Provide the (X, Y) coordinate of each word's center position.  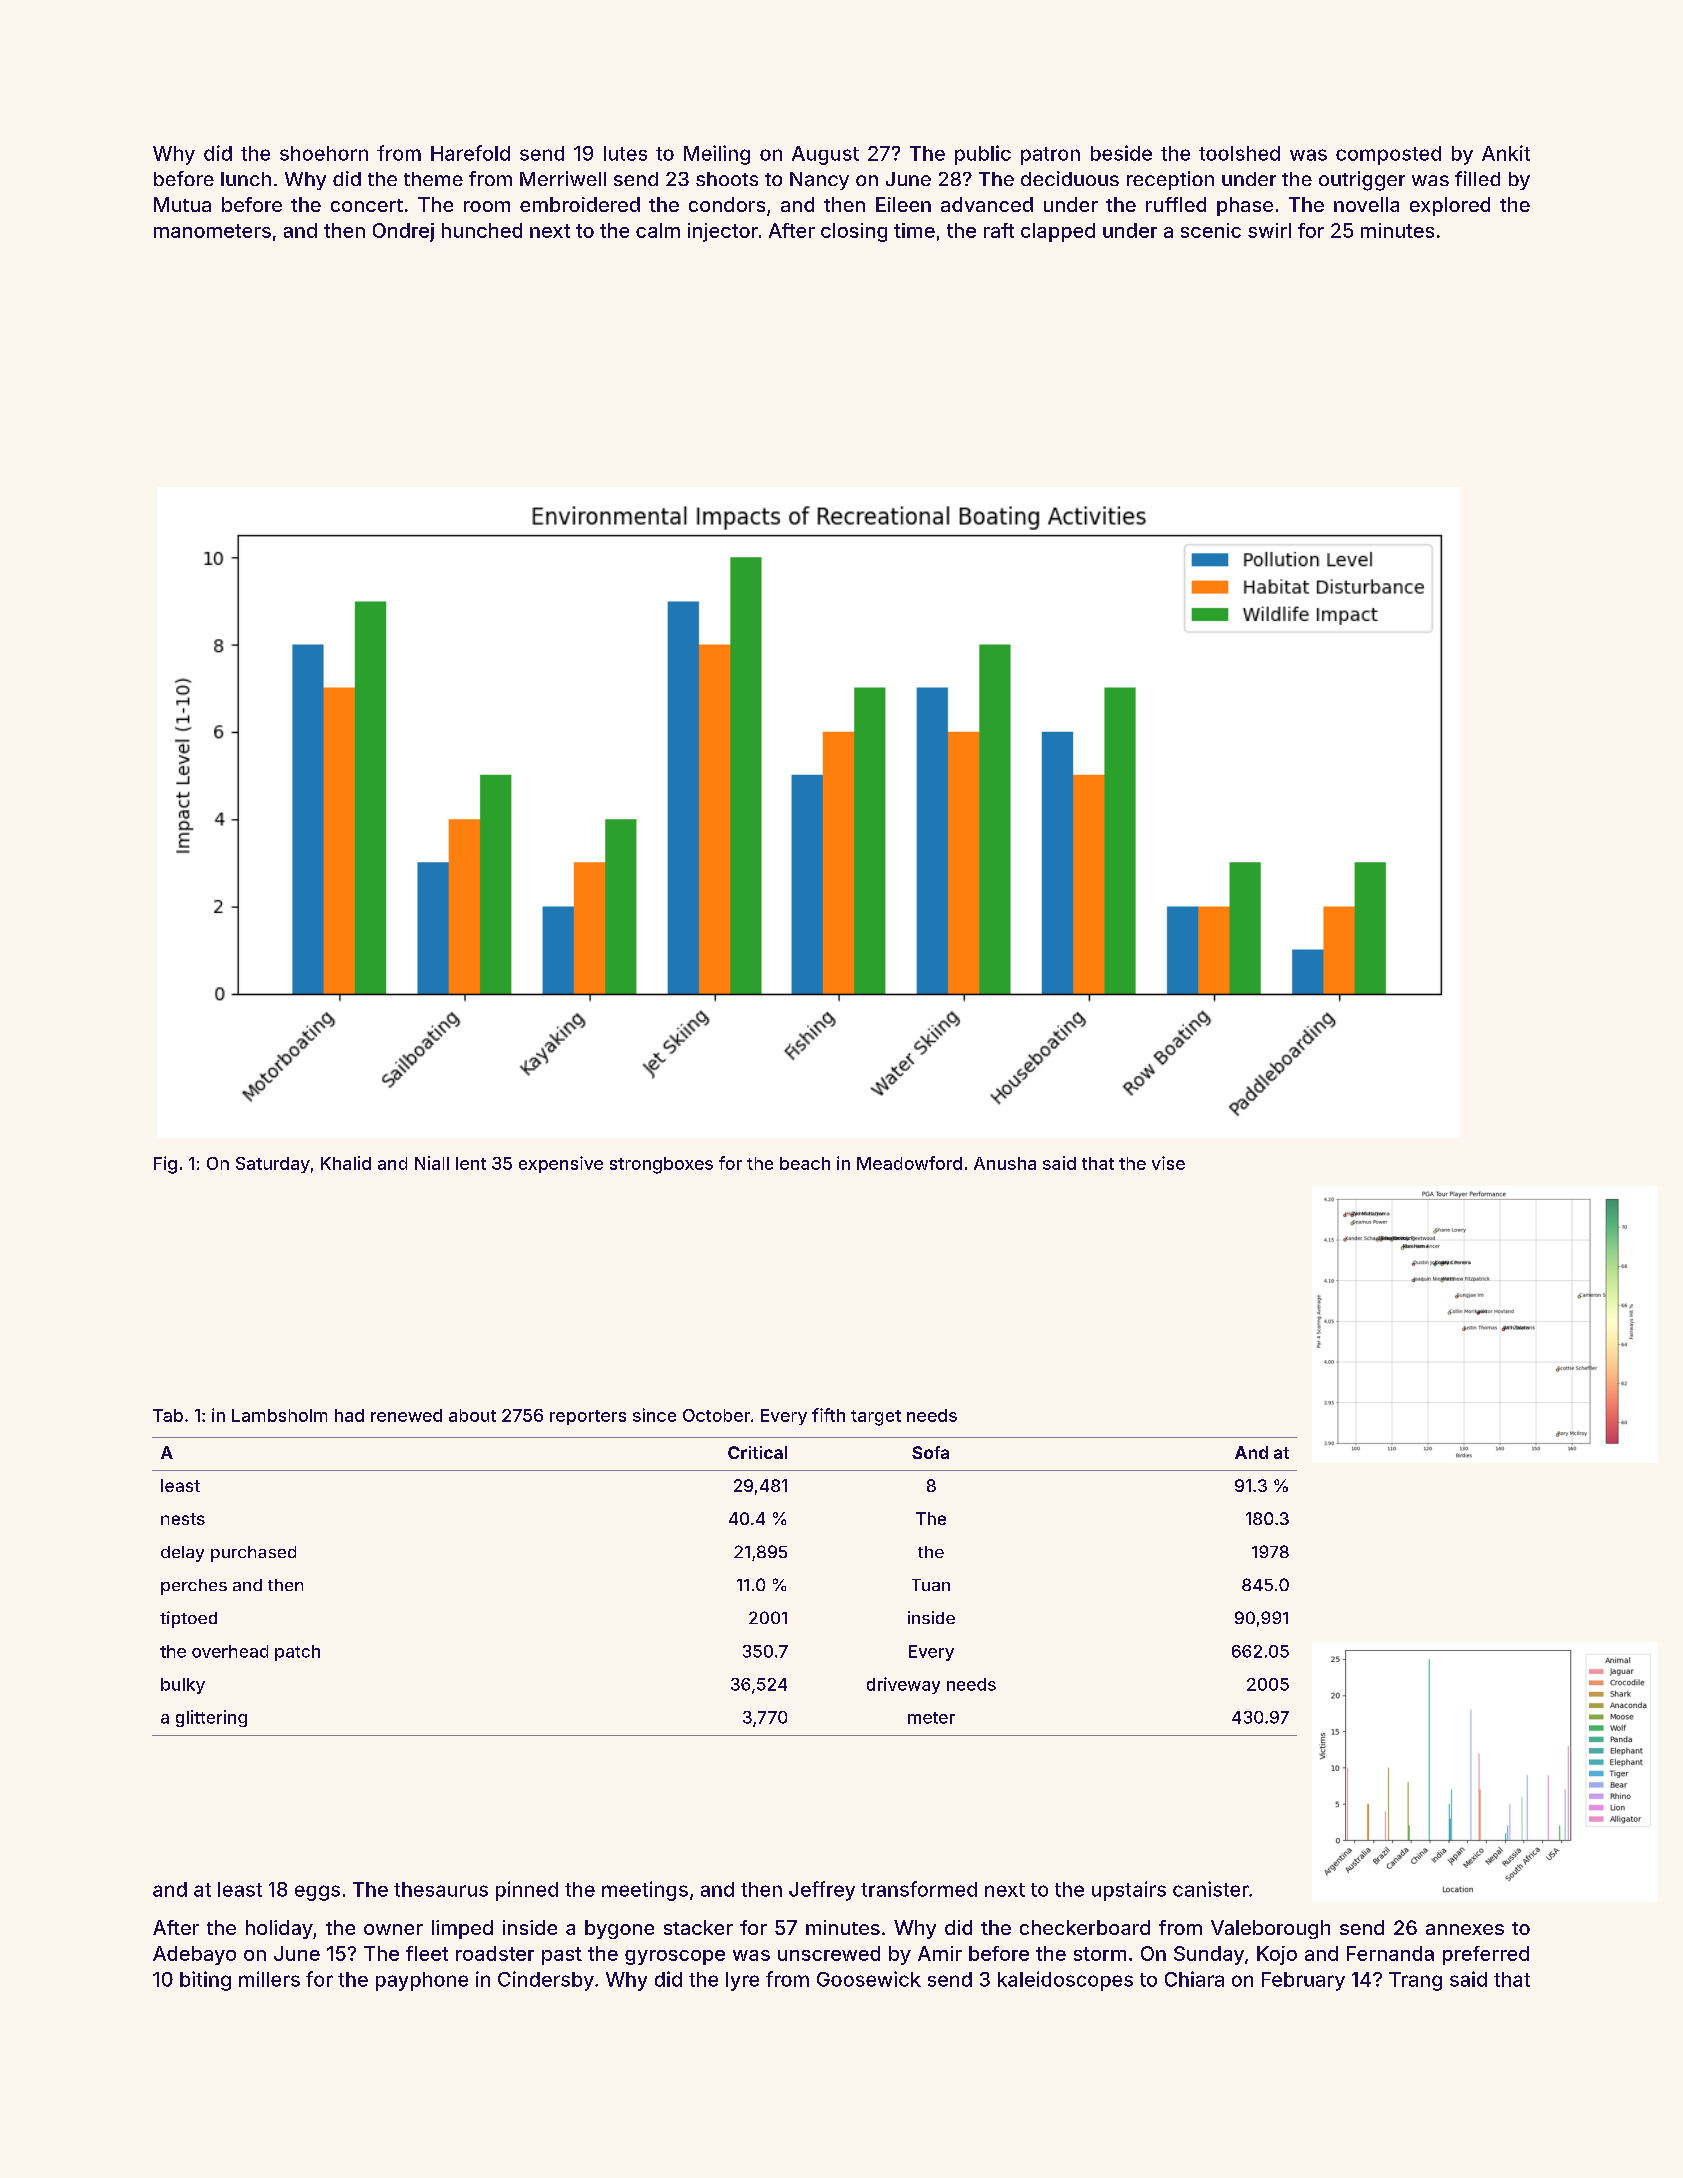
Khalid (346, 1163)
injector (723, 232)
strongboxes (661, 1165)
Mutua (182, 204)
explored (1450, 206)
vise (1168, 1163)
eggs (317, 1893)
